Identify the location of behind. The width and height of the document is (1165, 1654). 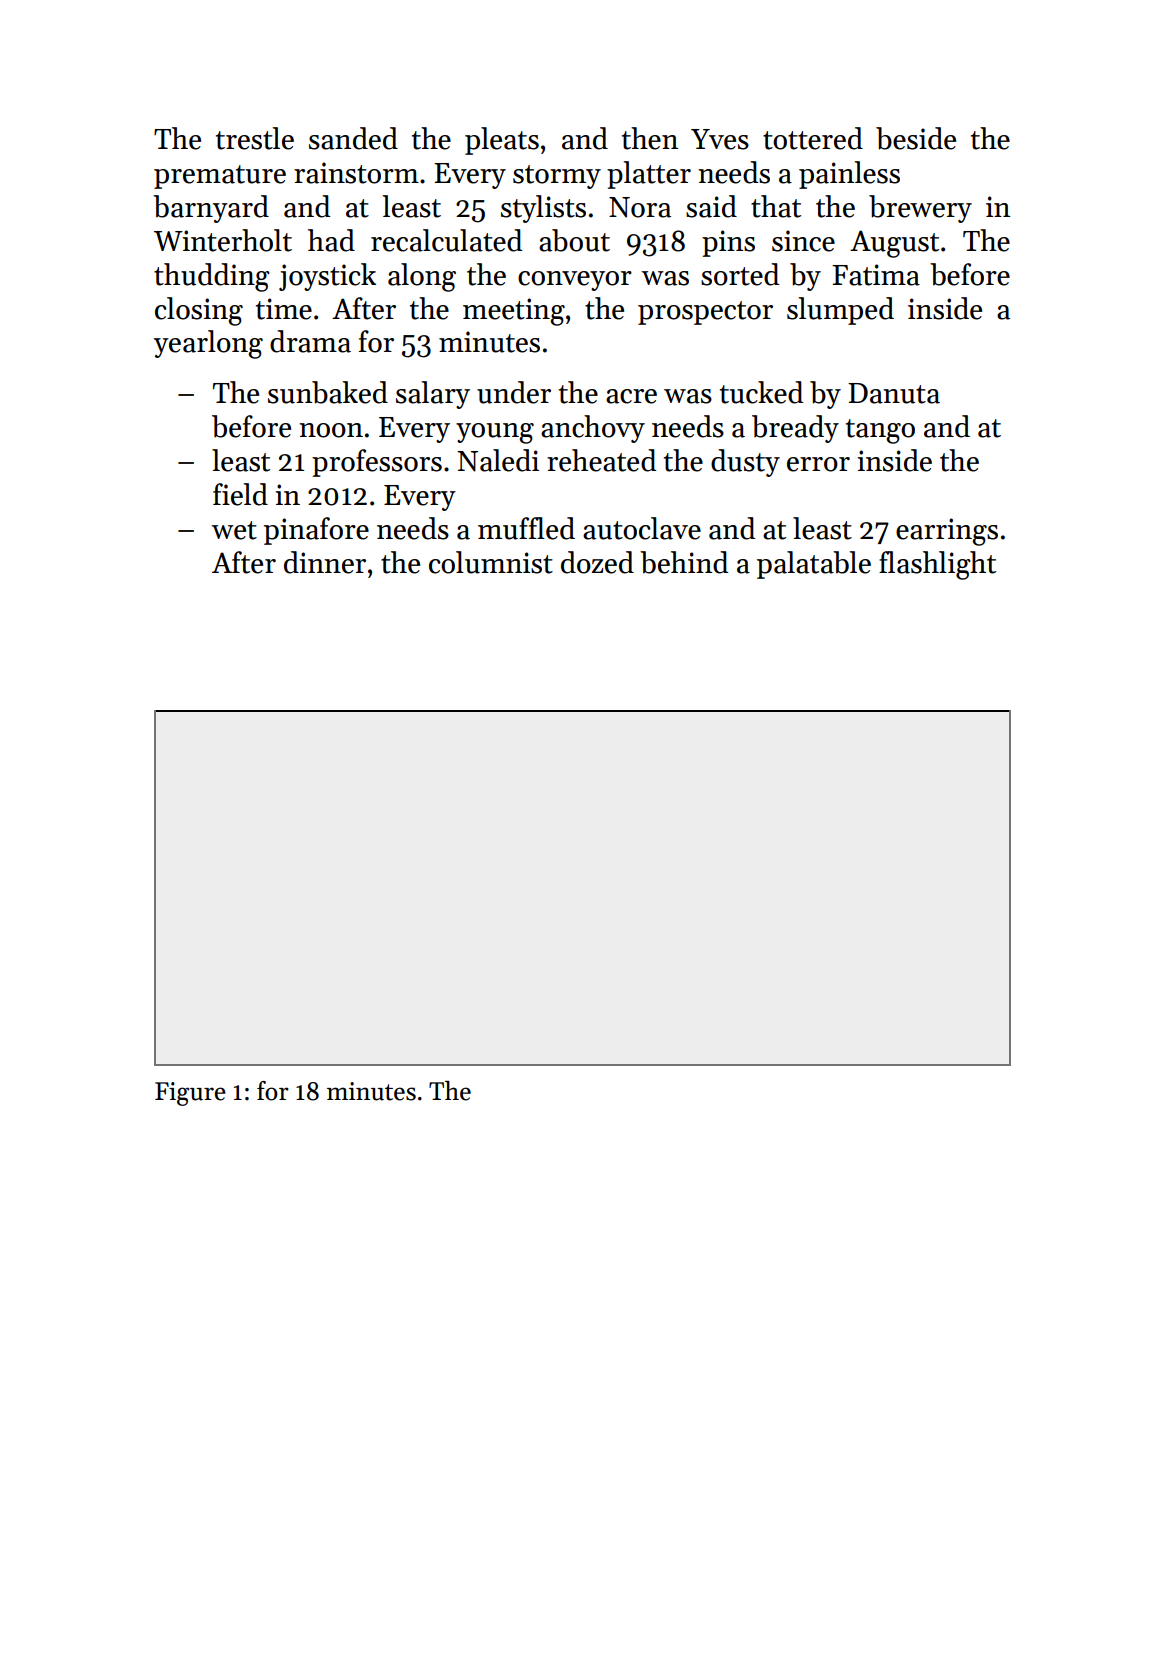
(684, 562).
